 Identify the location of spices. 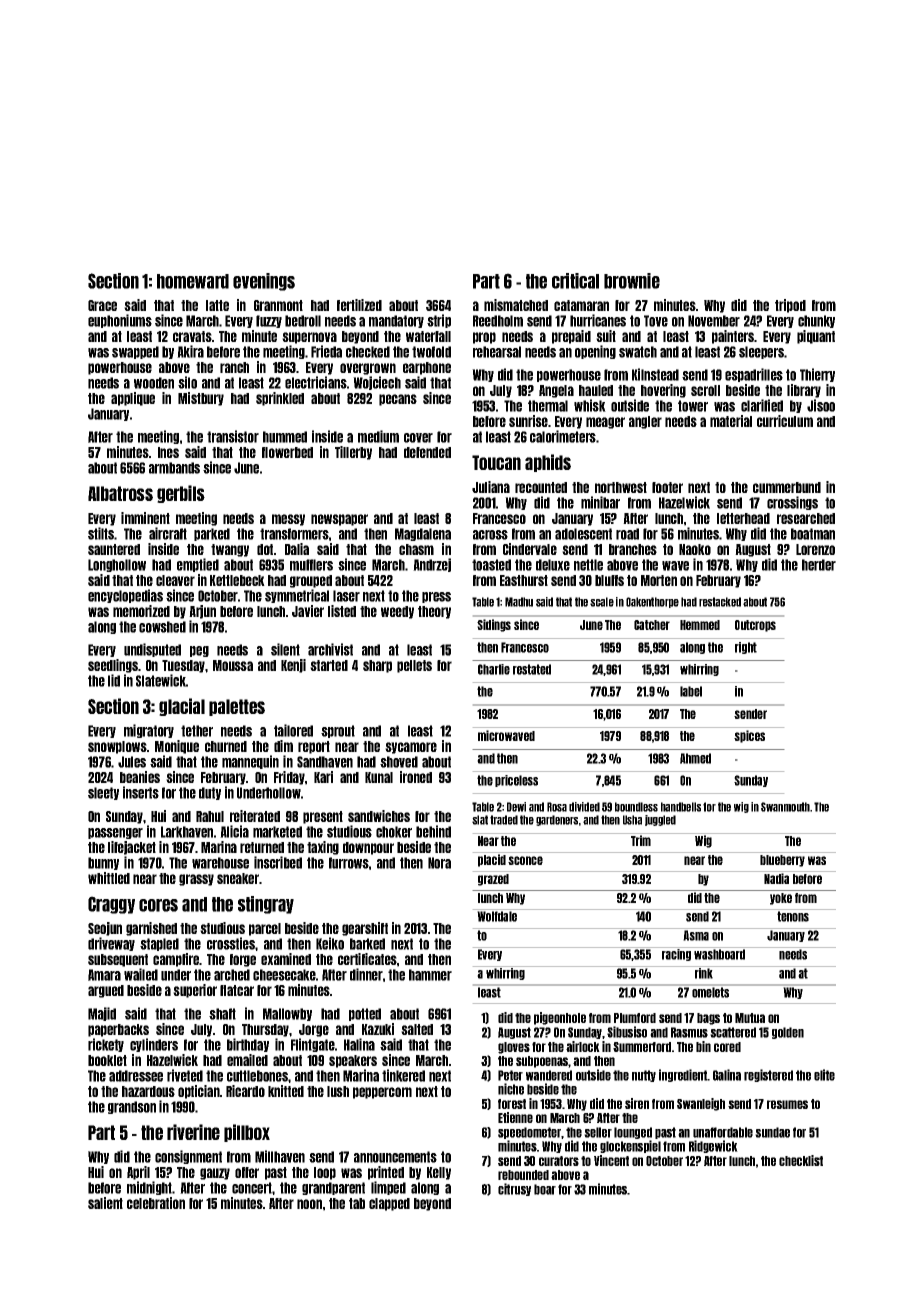
(749, 736).
